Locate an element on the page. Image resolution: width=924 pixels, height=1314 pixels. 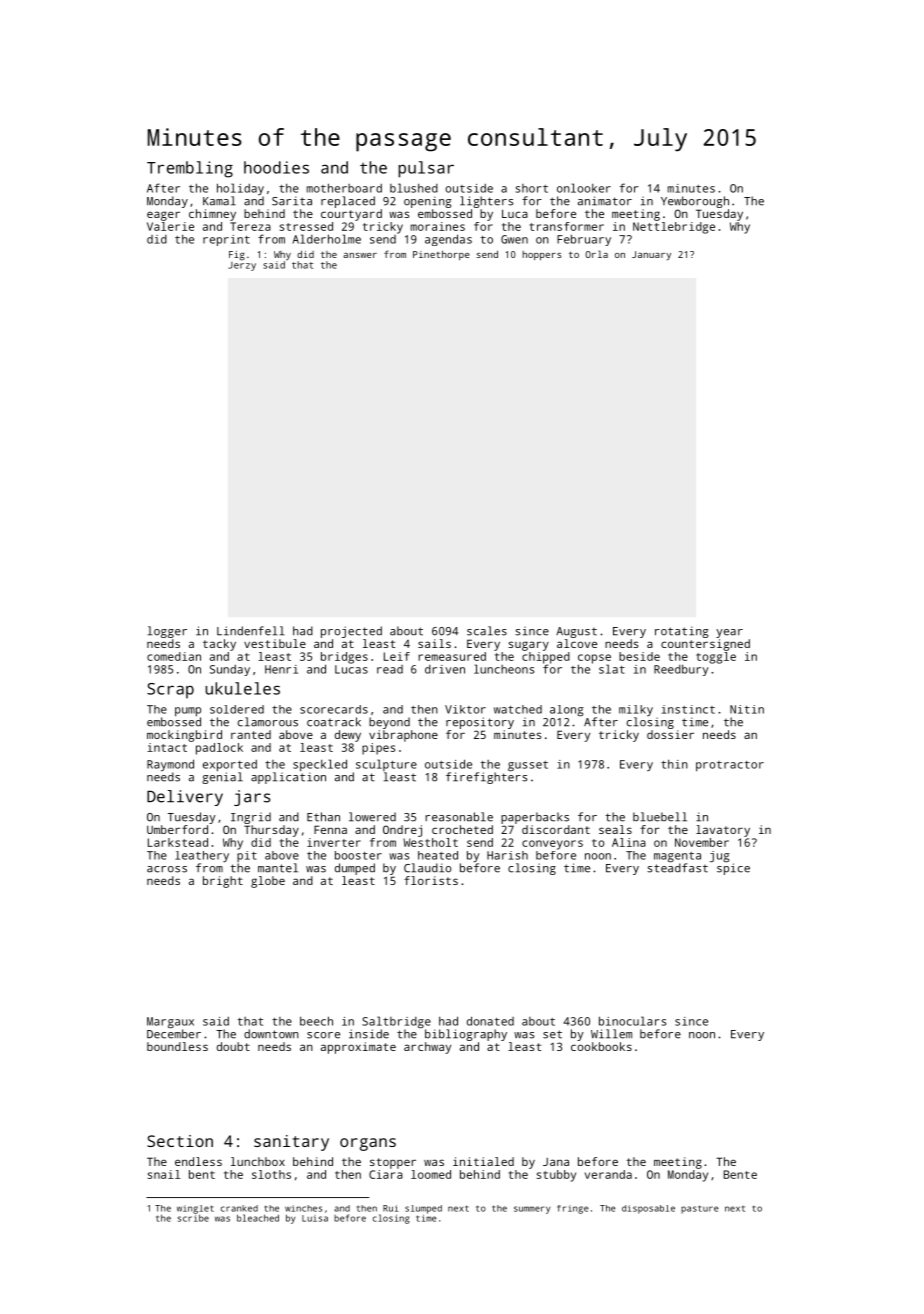
Gwen is located at coordinates (514, 239).
